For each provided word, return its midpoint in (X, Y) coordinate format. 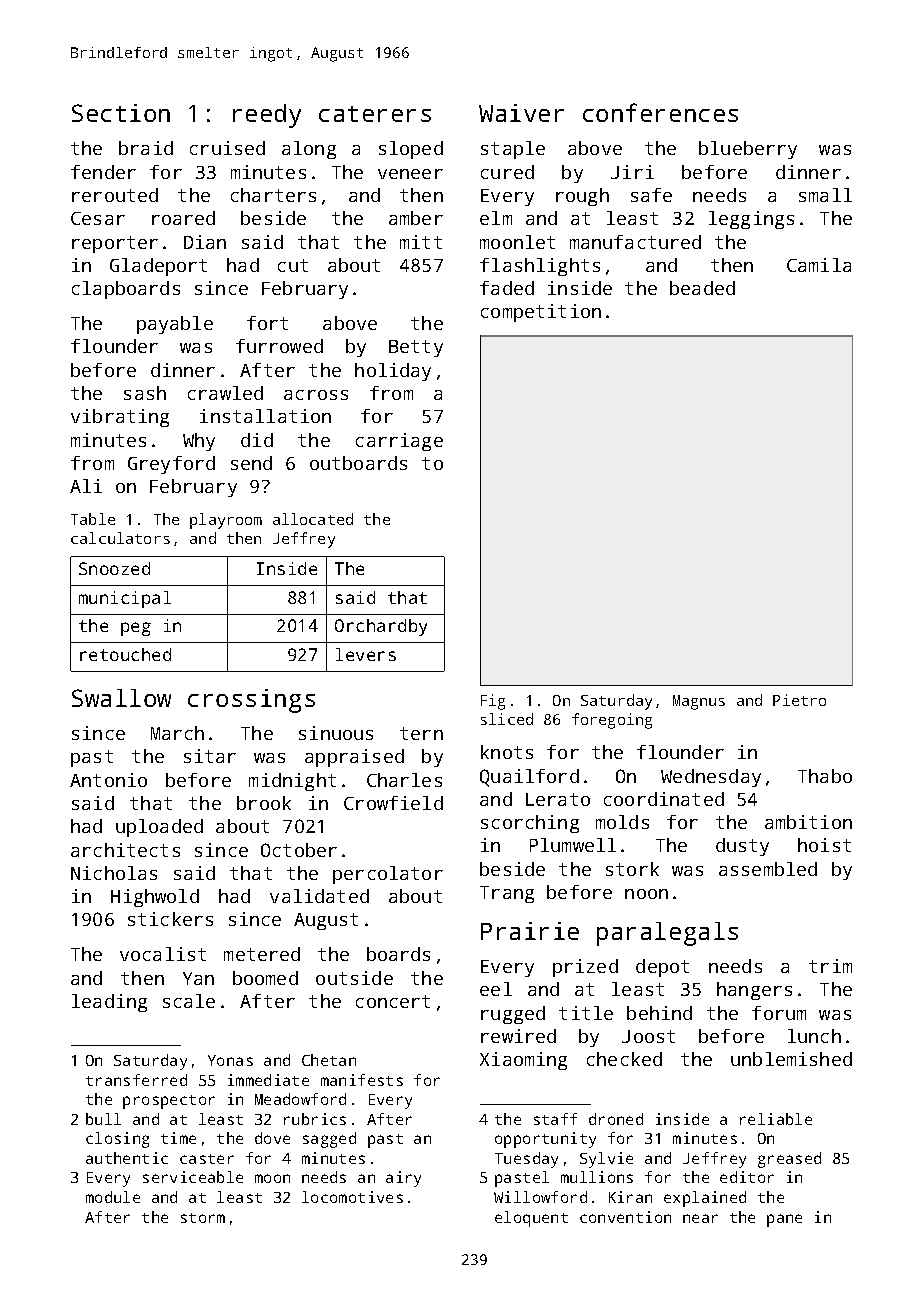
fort (267, 323)
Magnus (699, 702)
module (113, 1197)
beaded (702, 288)
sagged (329, 1140)
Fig (493, 702)
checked (624, 1059)
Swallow (121, 698)
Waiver (521, 113)
